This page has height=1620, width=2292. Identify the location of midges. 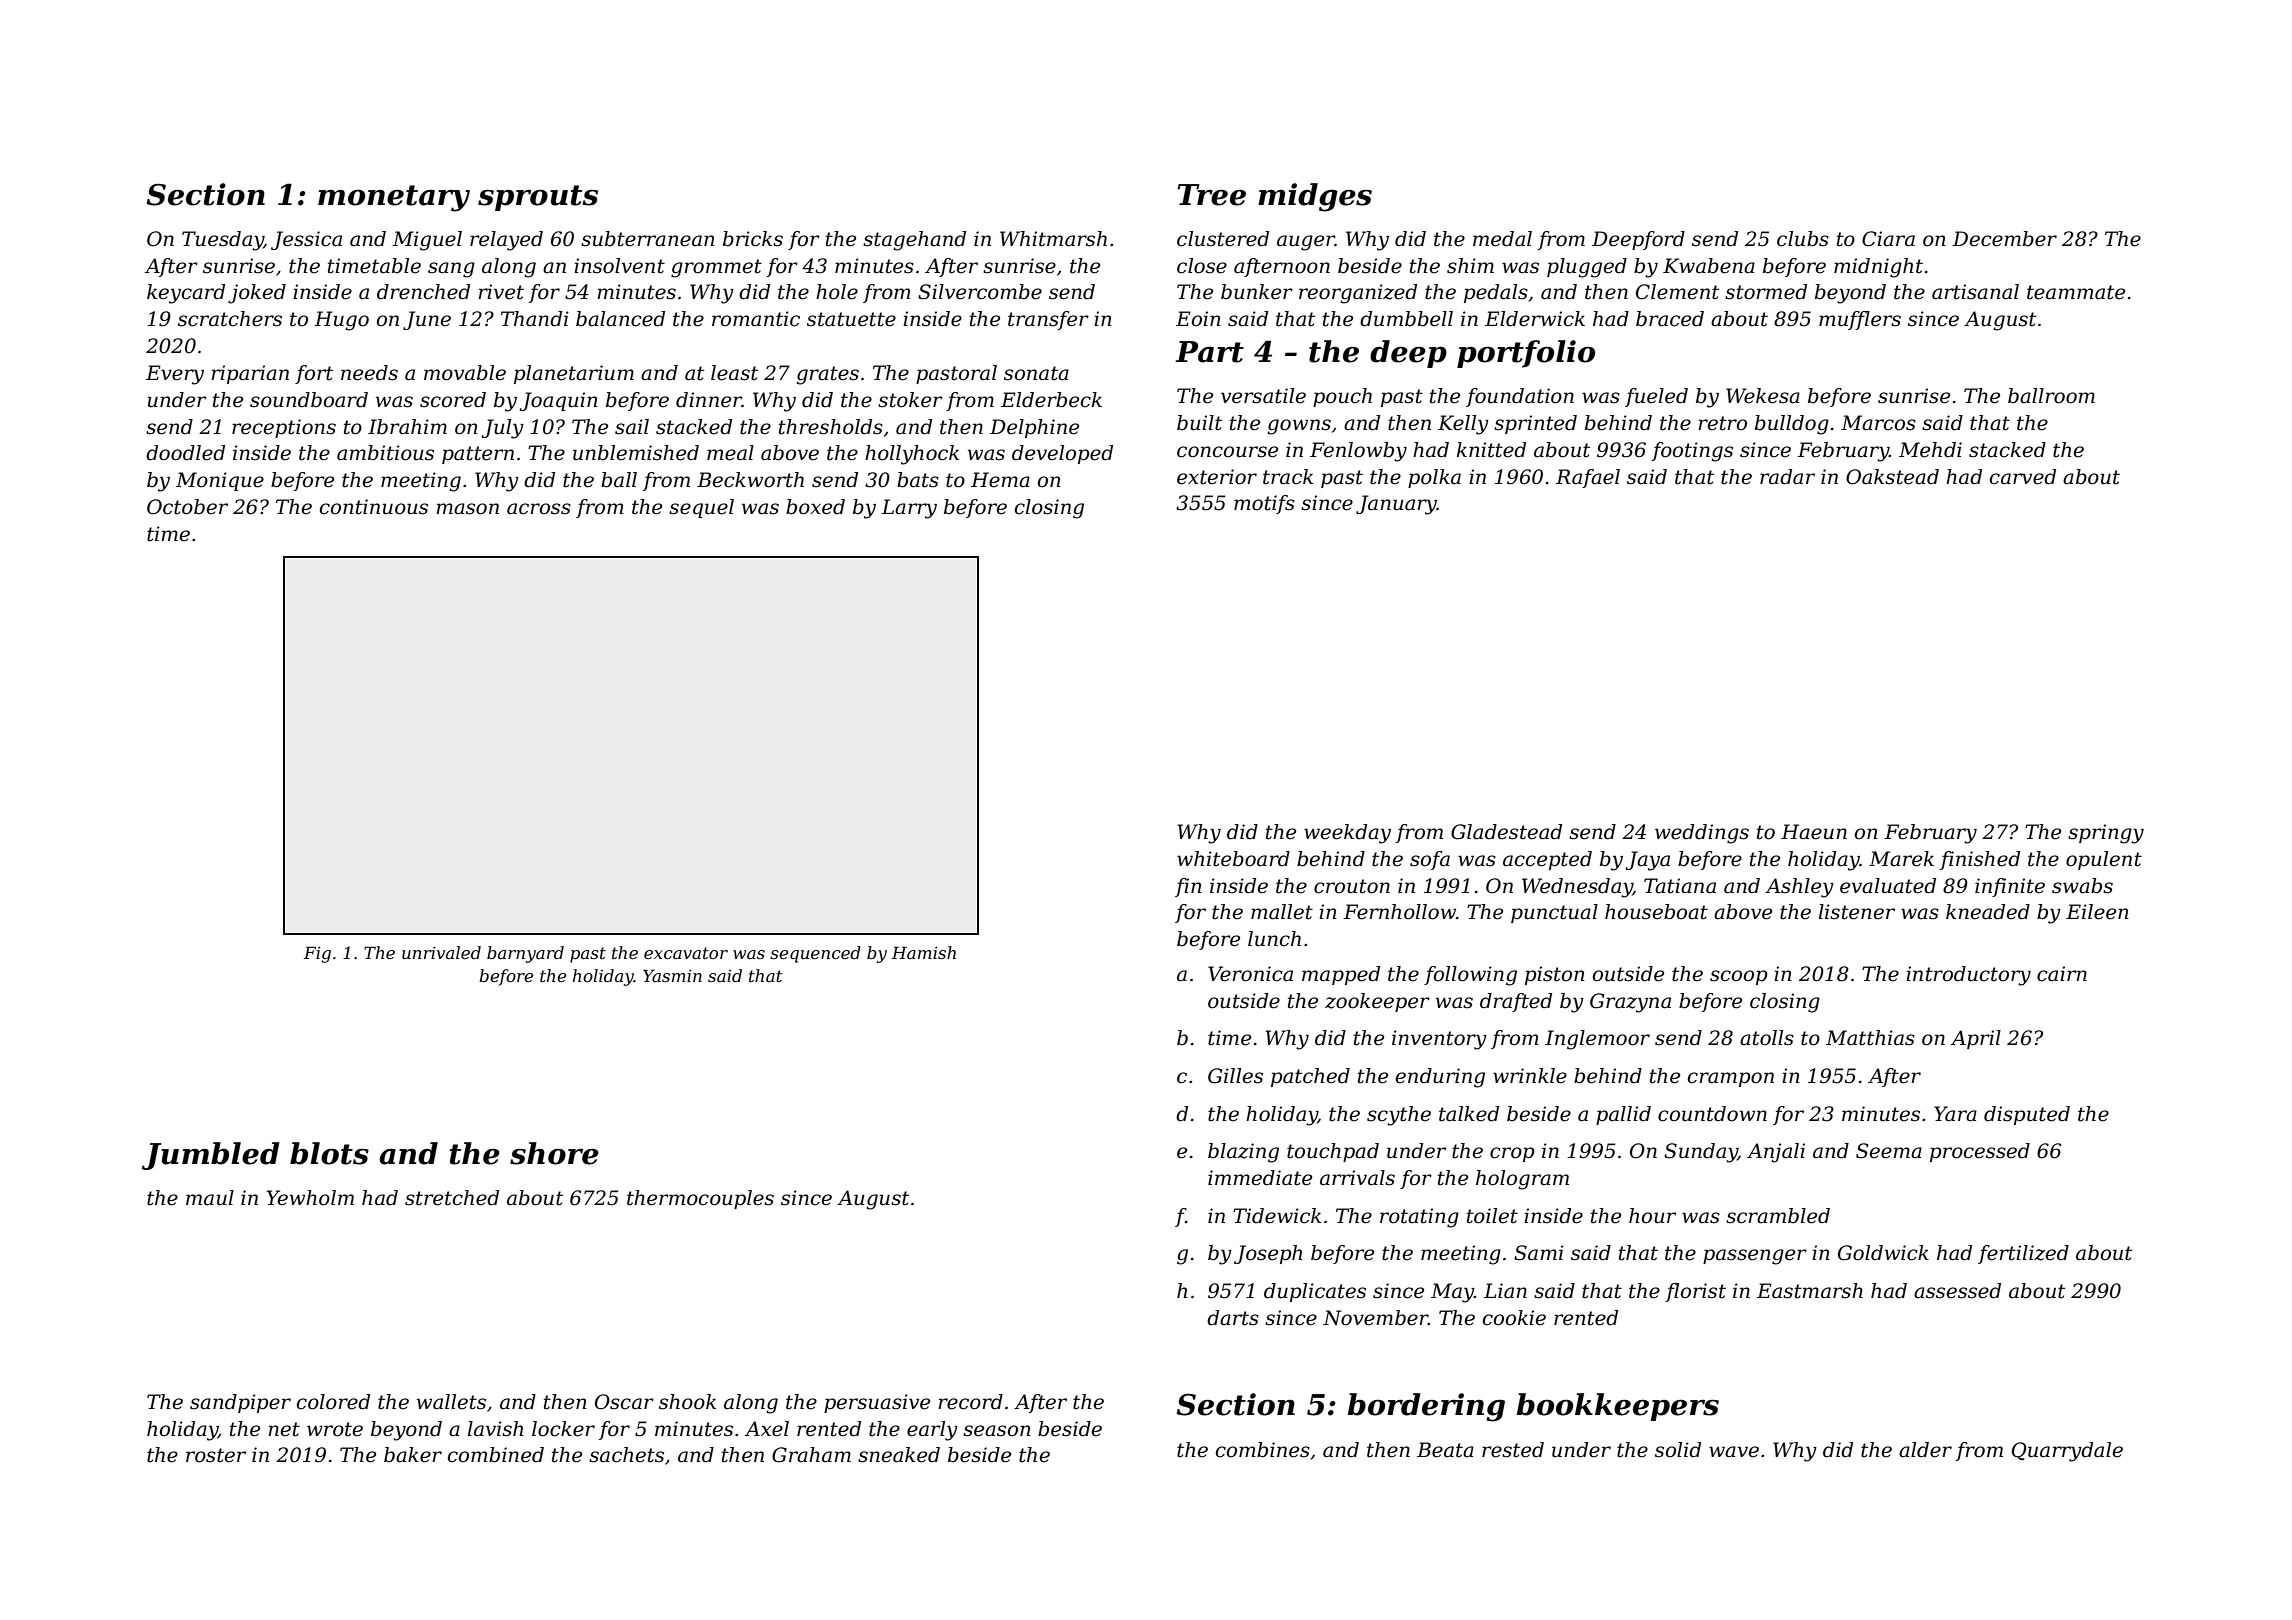
(1315, 197).
